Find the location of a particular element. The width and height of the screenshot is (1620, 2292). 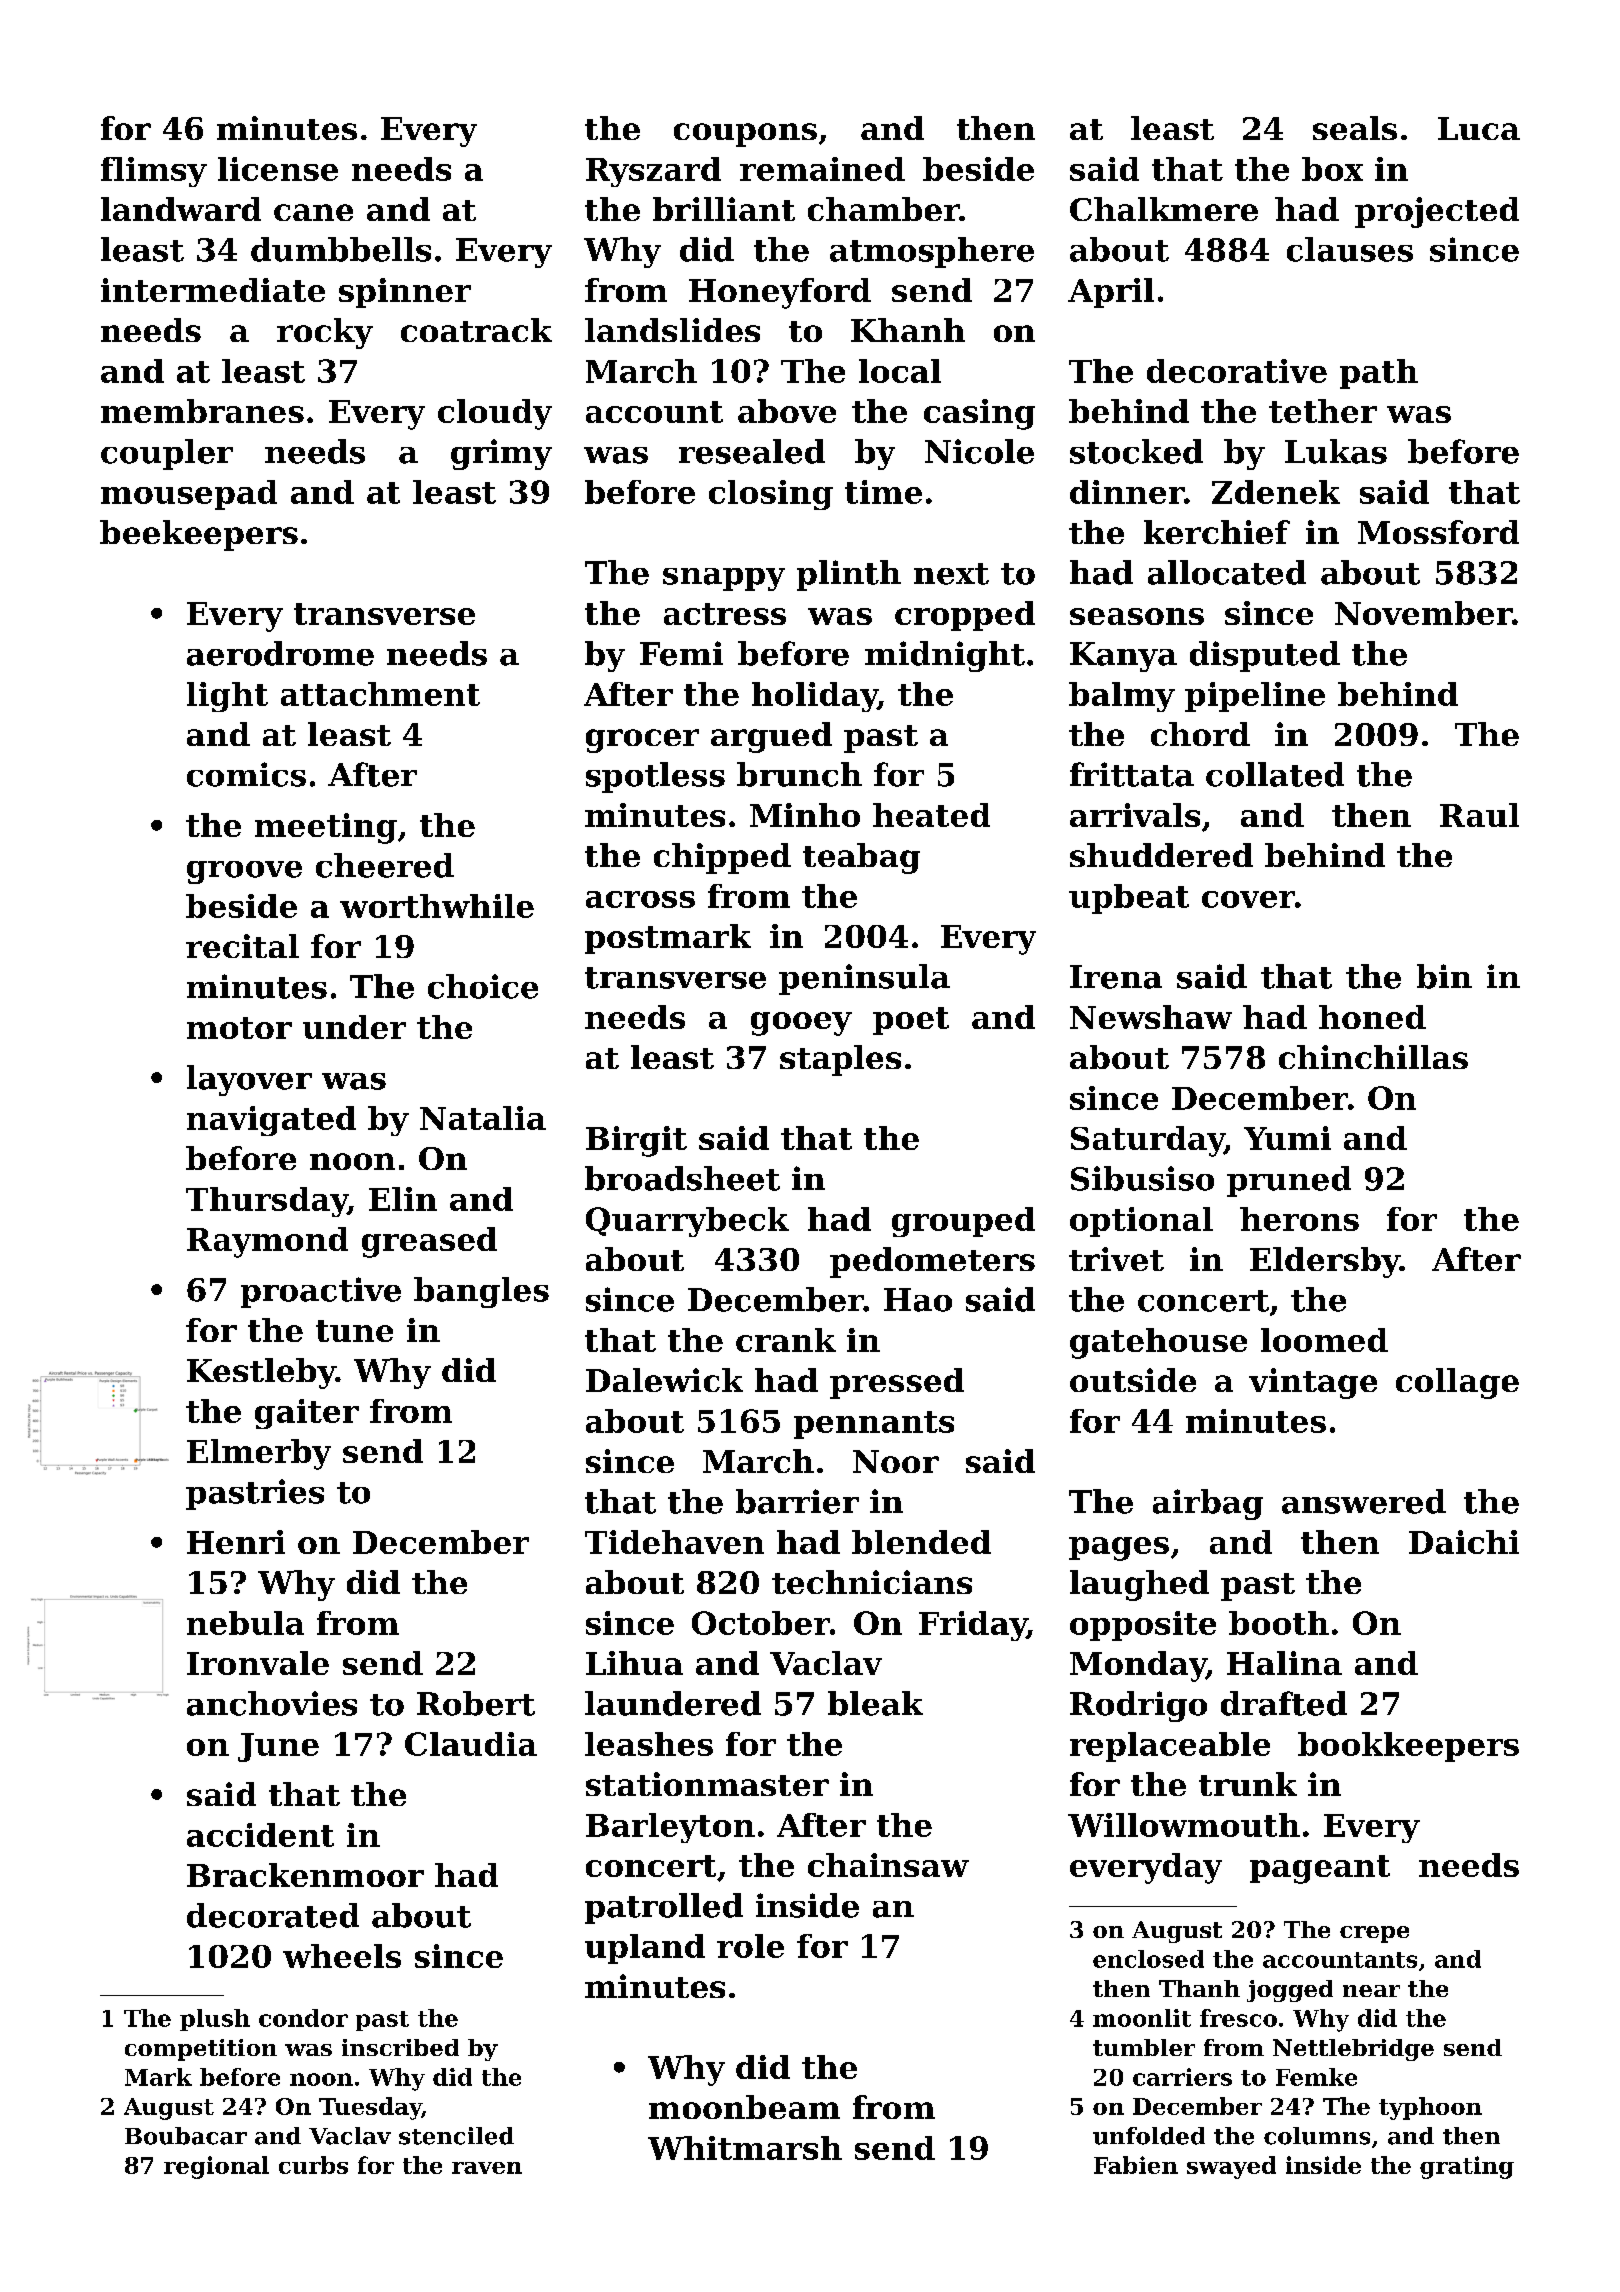

intermediate is located at coordinates (213, 290).
